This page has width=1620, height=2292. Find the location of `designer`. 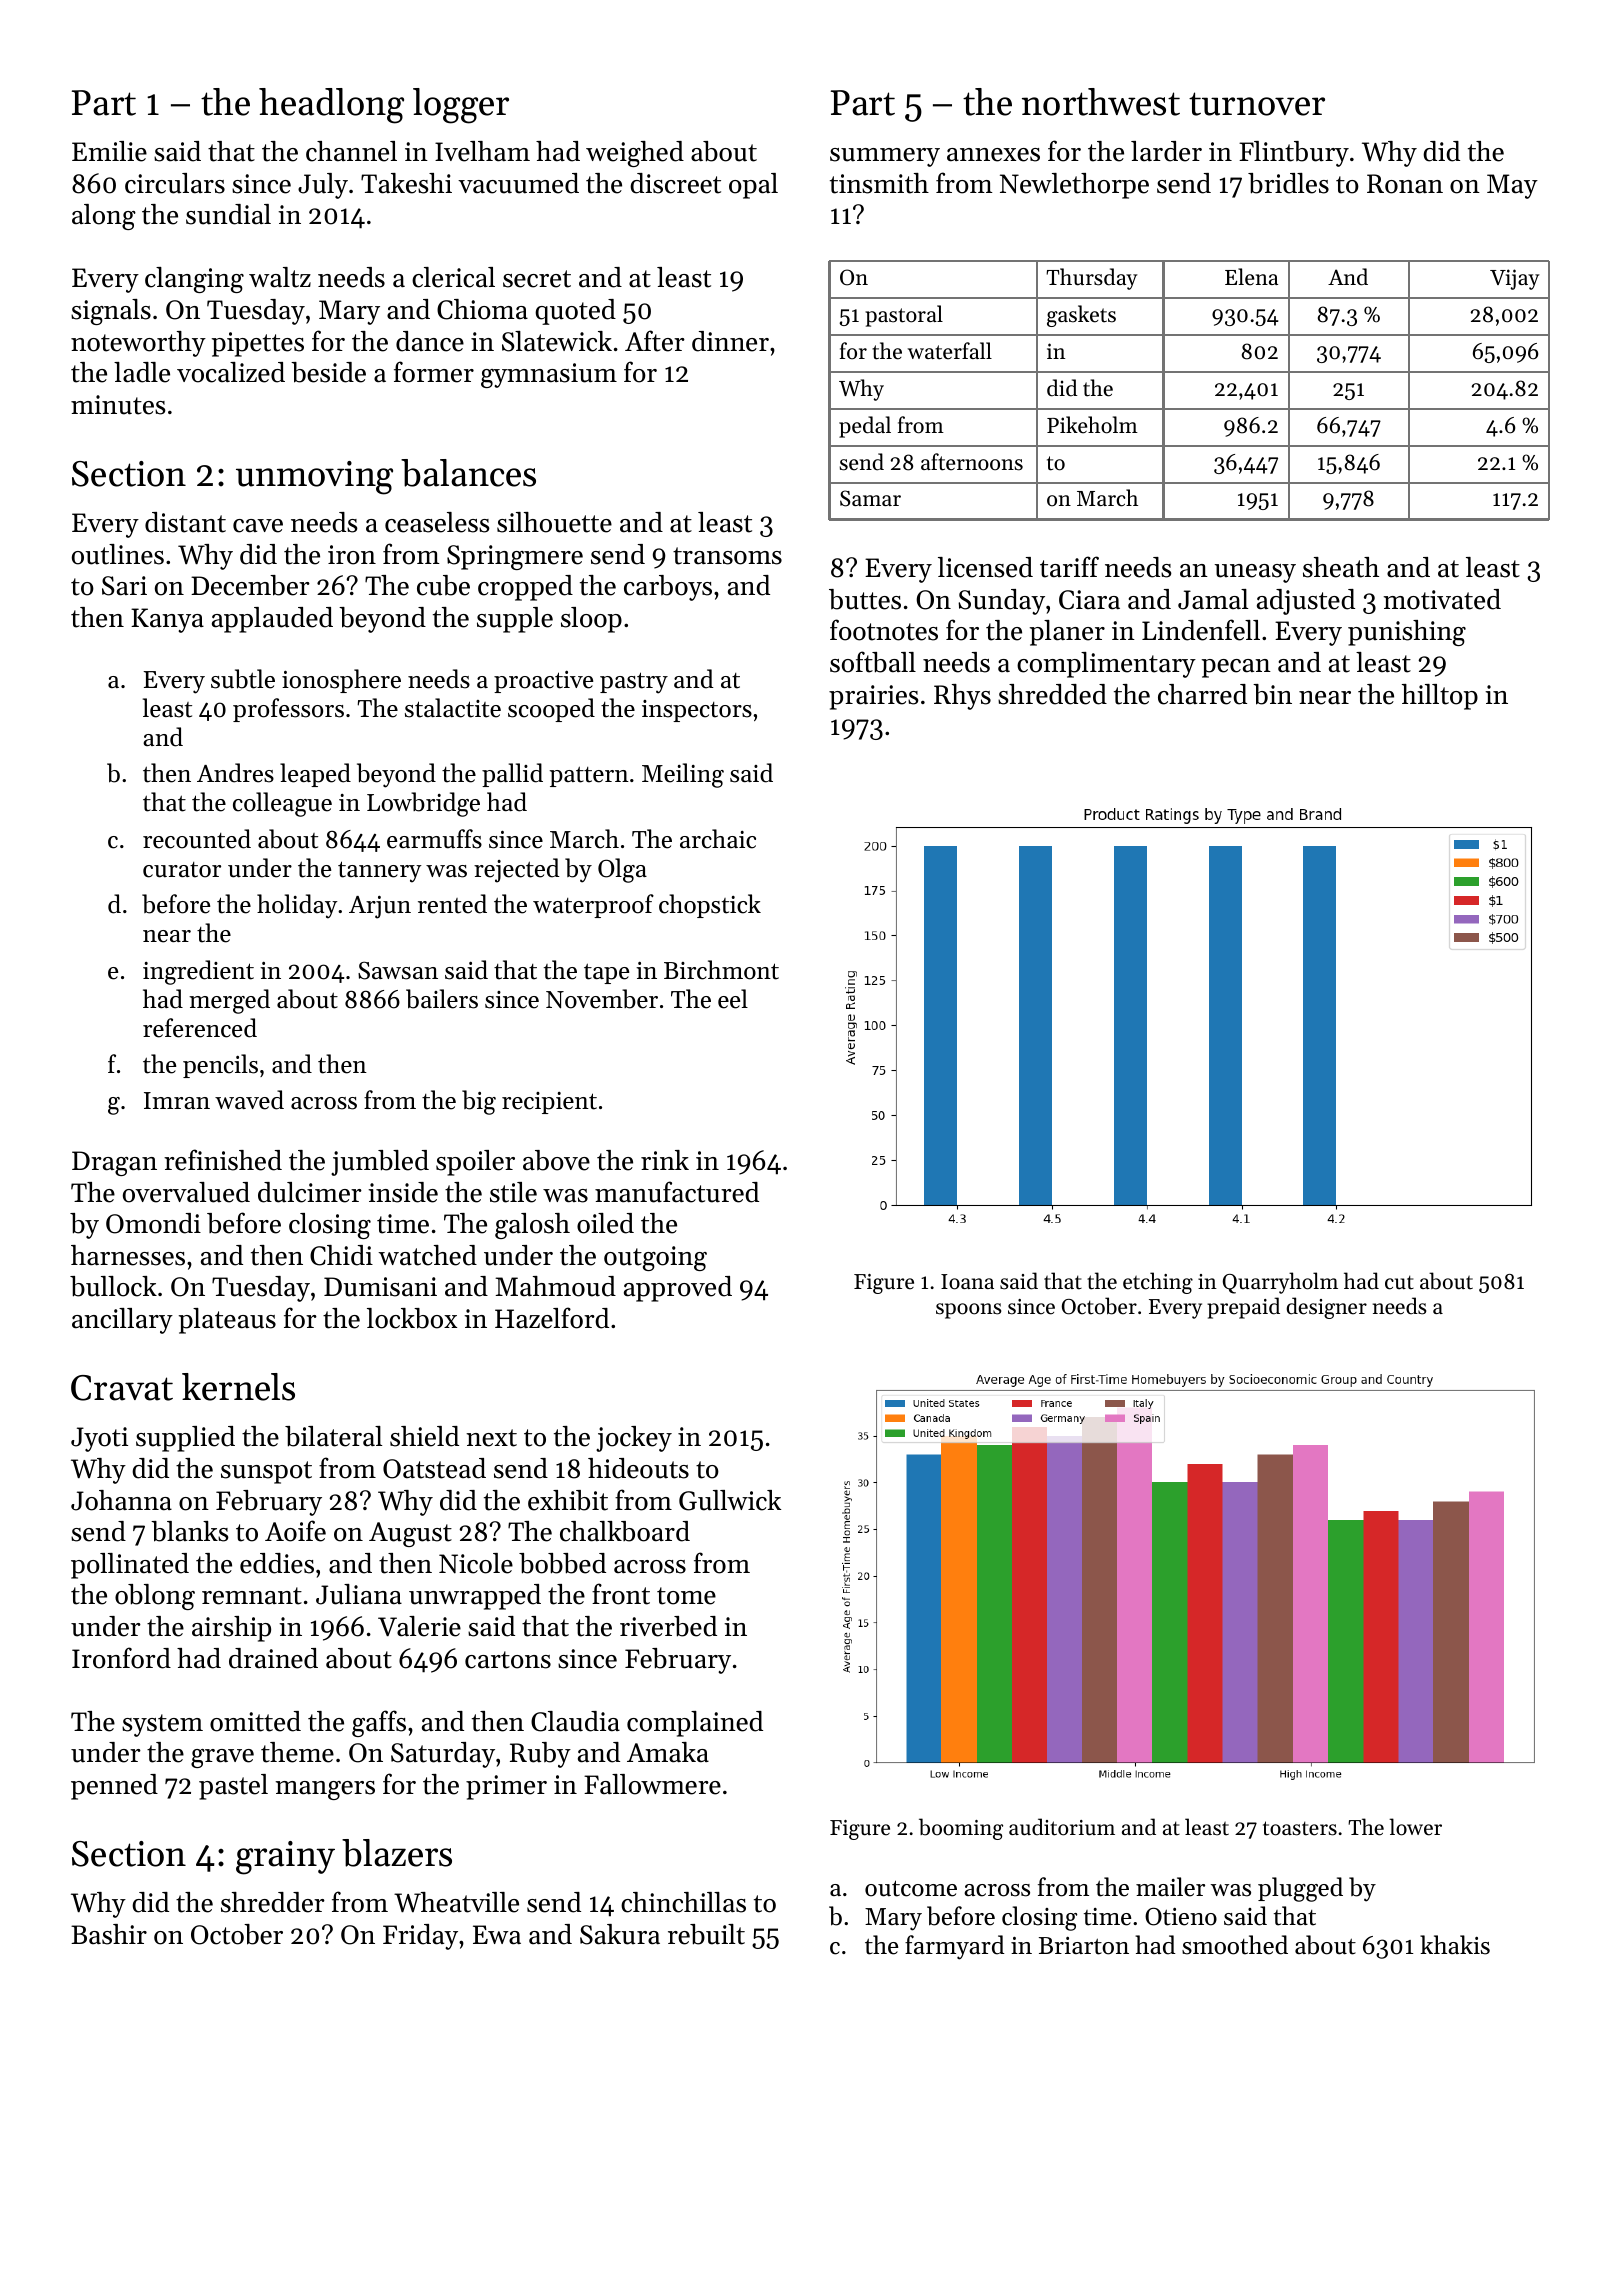

designer is located at coordinates (1327, 1308).
